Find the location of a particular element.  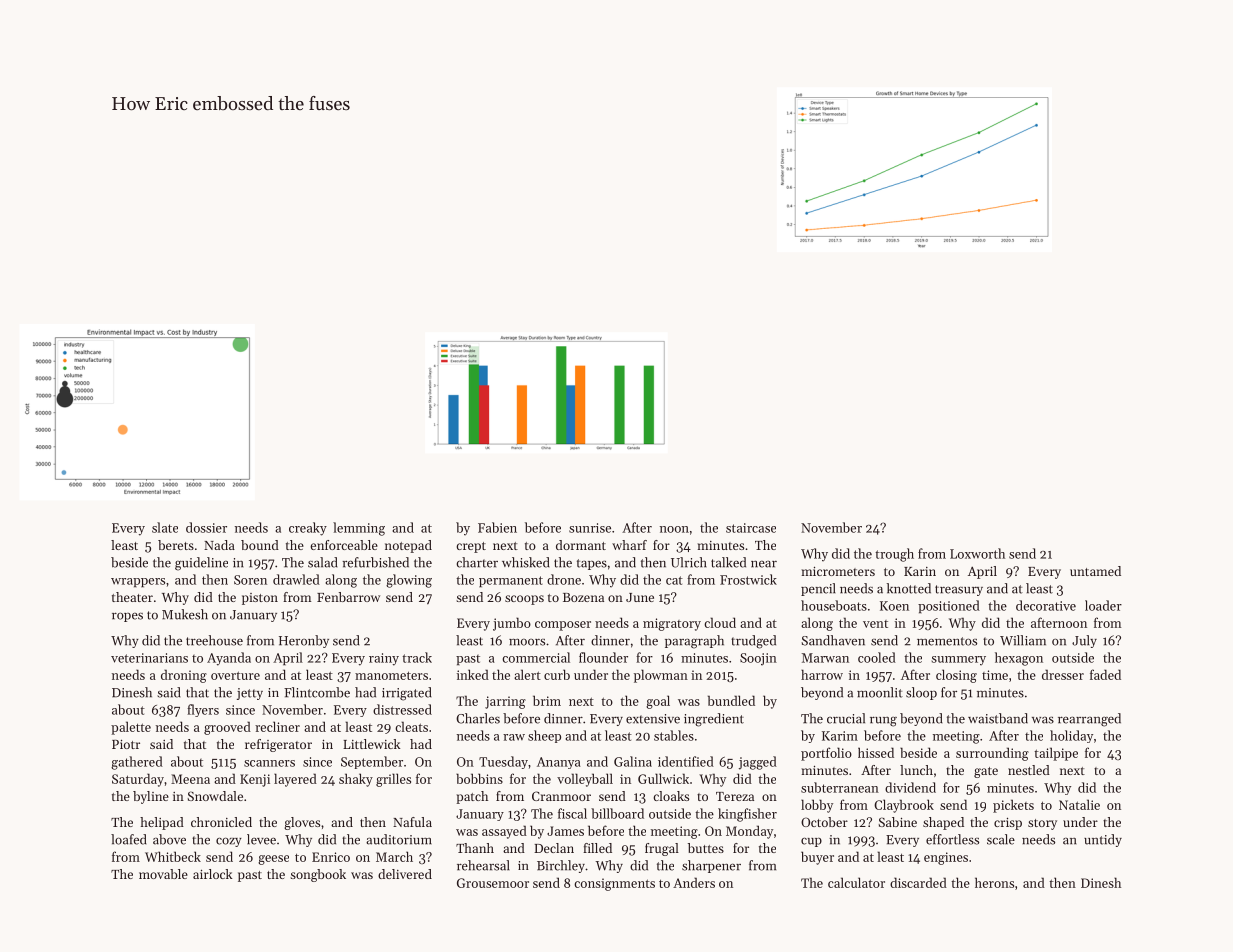

treasury is located at coordinates (959, 590).
